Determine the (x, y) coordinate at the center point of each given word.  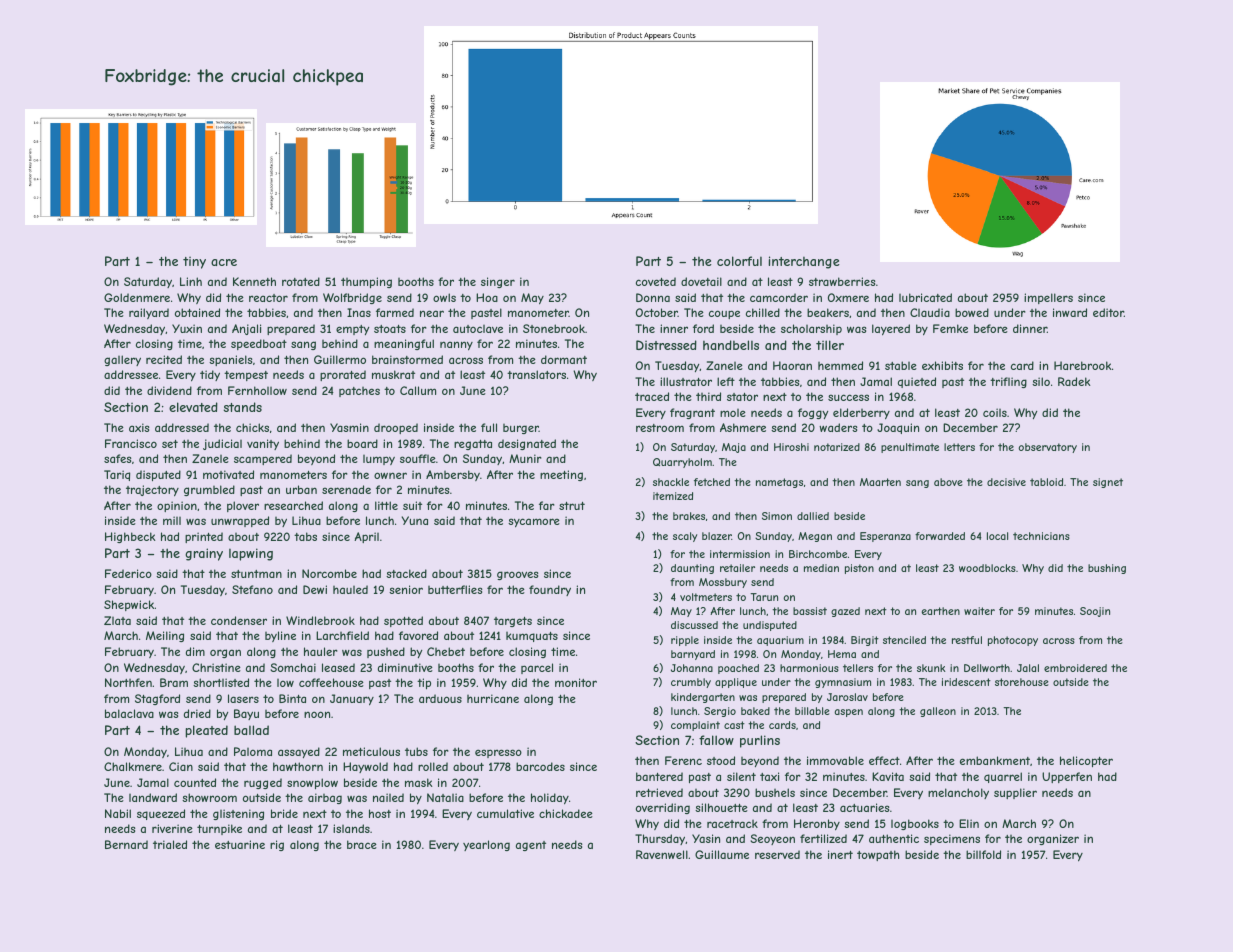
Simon (777, 516)
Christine (216, 667)
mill (172, 520)
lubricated (925, 297)
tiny (194, 263)
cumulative (505, 813)
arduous (440, 698)
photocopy (1013, 641)
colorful (739, 261)
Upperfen (1067, 777)
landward (153, 797)
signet (1108, 483)
